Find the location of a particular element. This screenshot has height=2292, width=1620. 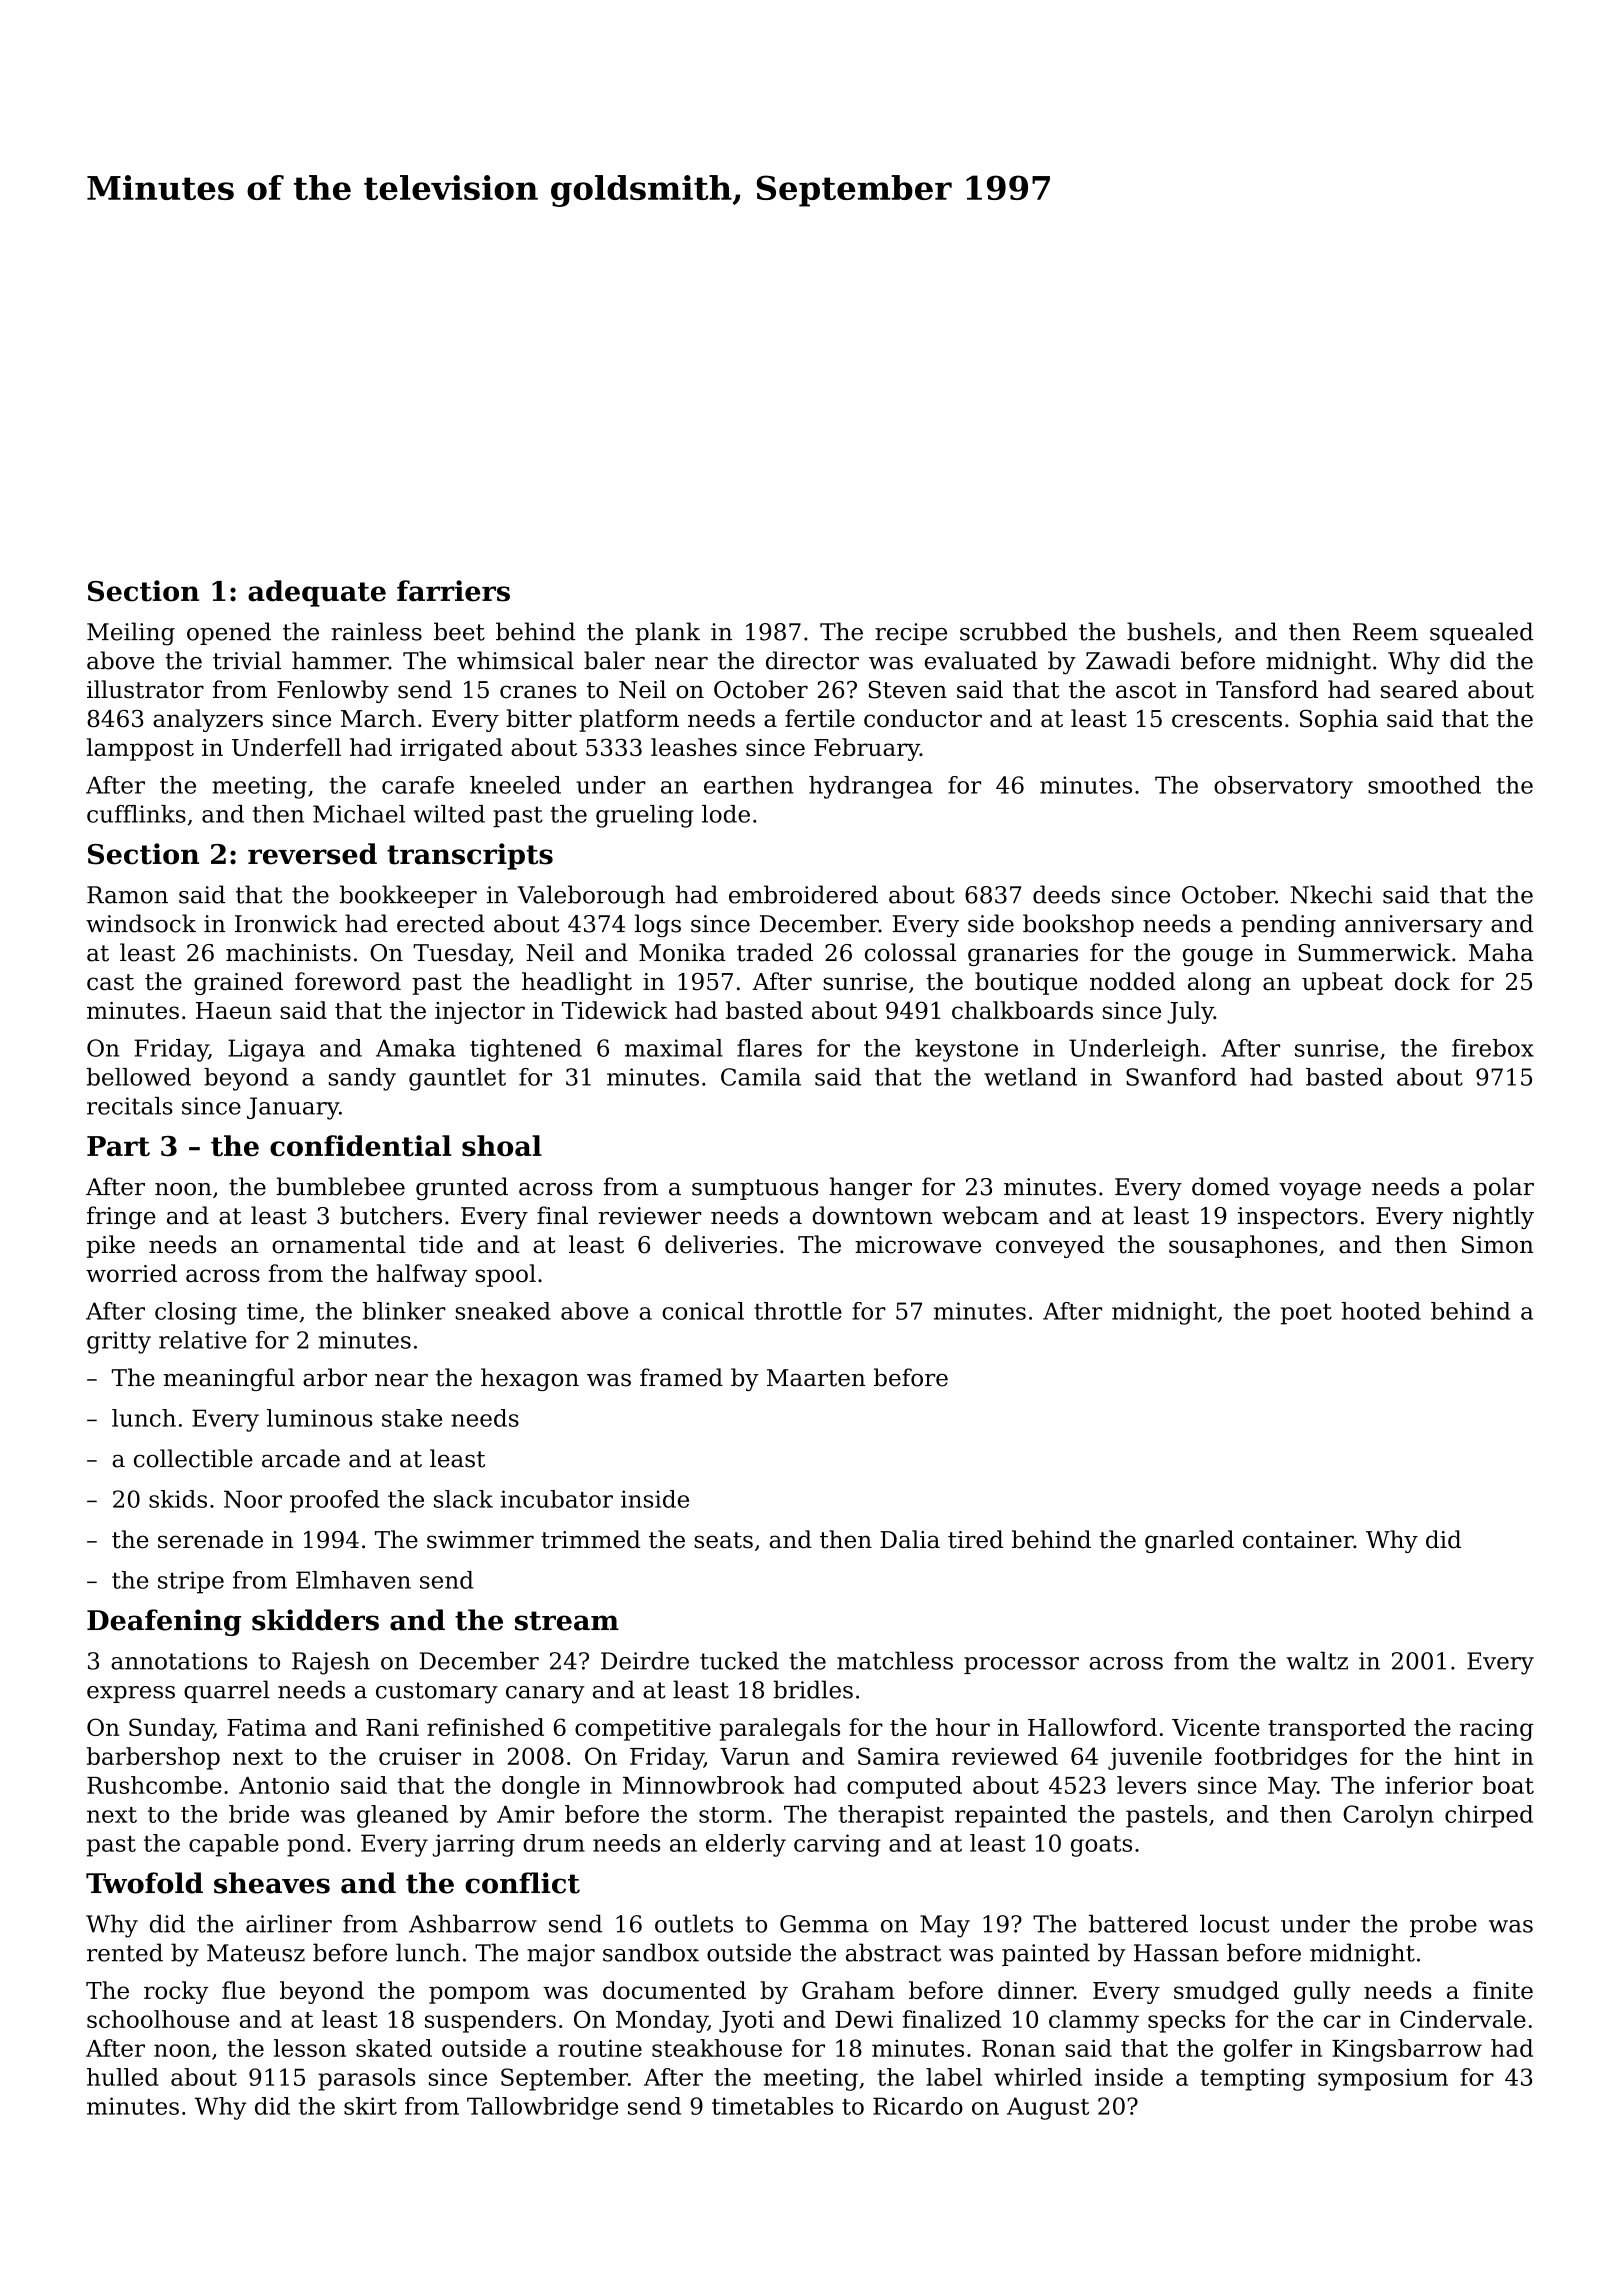

Rushcombe is located at coordinates (154, 1785).
